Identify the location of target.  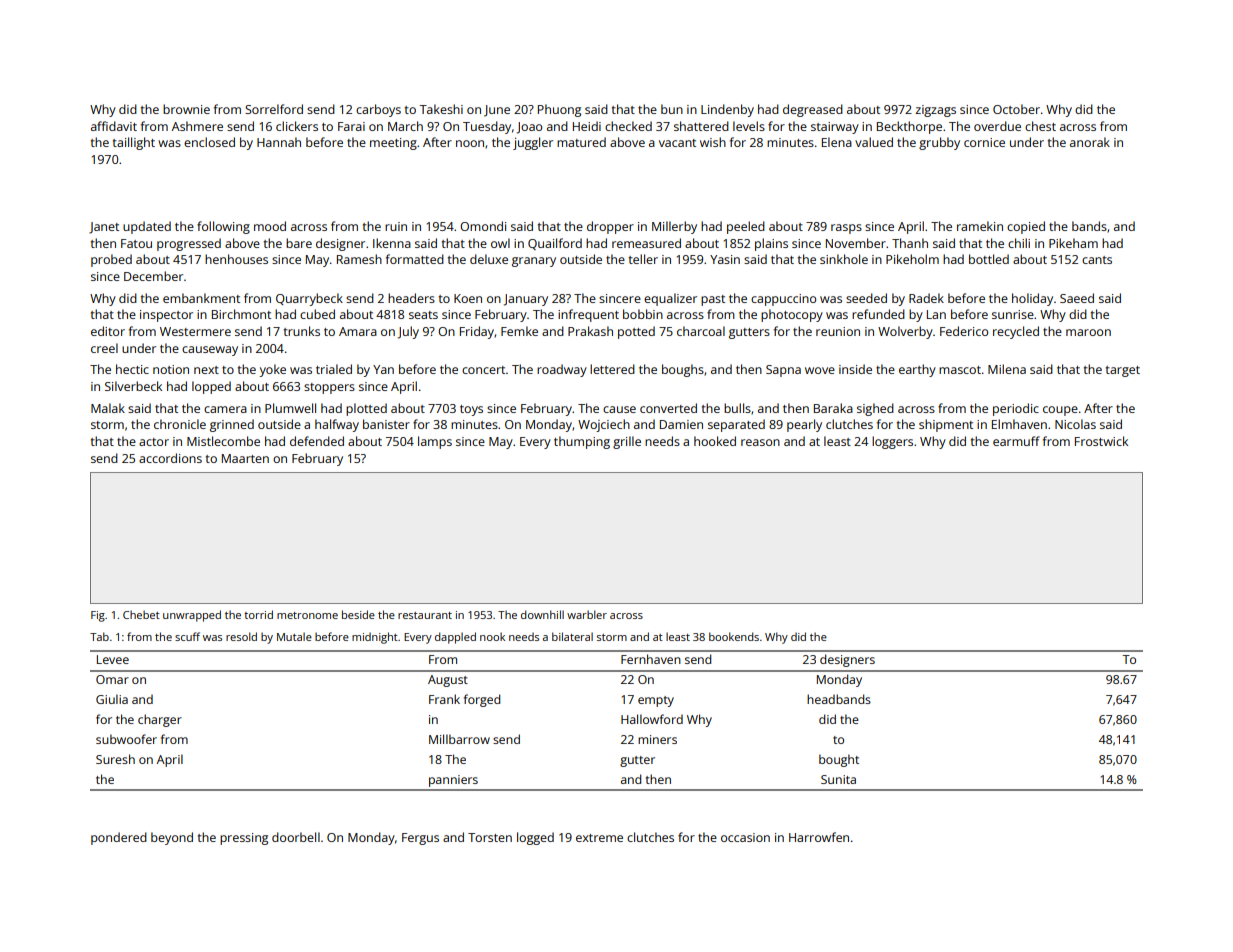
(1123, 371).
